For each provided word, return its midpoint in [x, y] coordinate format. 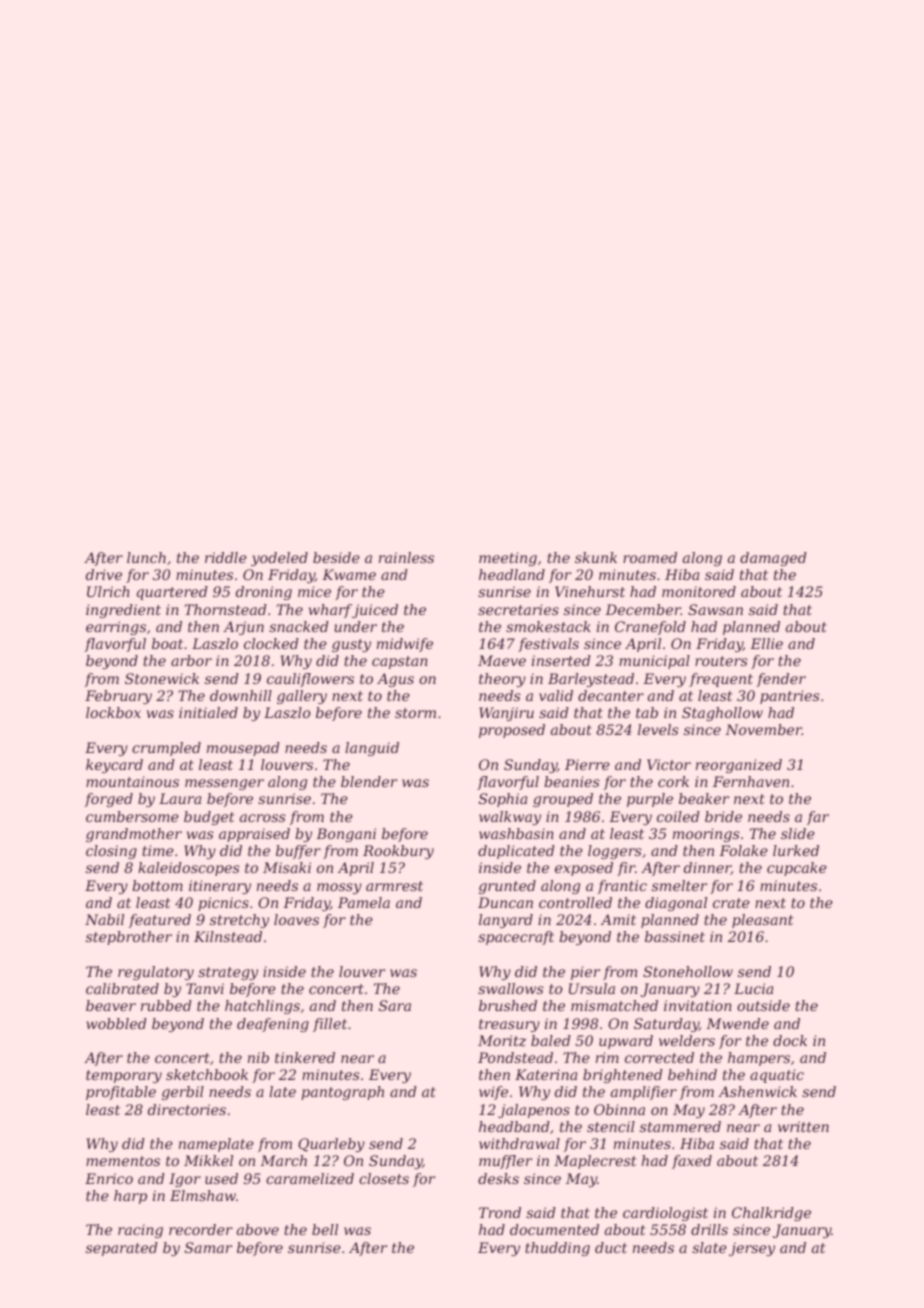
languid [372, 749]
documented [554, 1229]
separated [122, 1249]
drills [709, 1229]
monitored [699, 591]
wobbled [116, 1023]
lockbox [113, 712]
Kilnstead [228, 936]
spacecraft [516, 938]
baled [551, 1040]
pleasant [762, 921]
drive [104, 574]
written [803, 1126]
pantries [790, 697]
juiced [375, 611]
